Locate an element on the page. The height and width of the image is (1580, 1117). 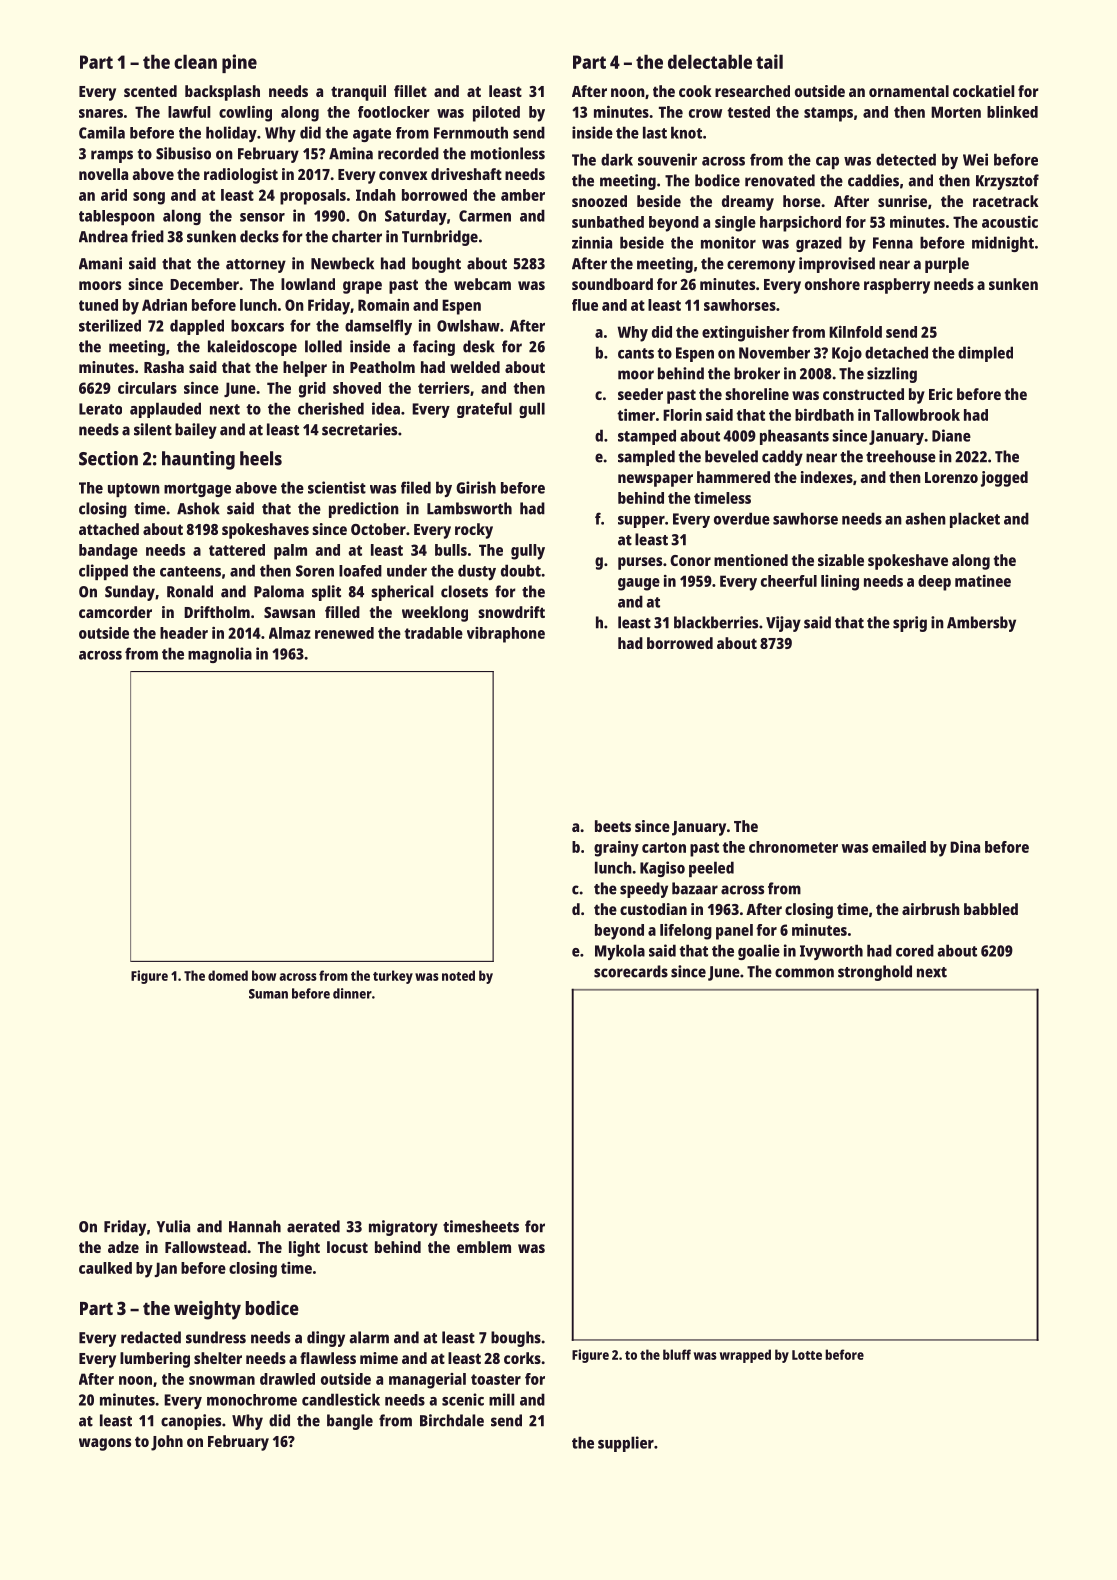
ramps is located at coordinates (112, 156).
